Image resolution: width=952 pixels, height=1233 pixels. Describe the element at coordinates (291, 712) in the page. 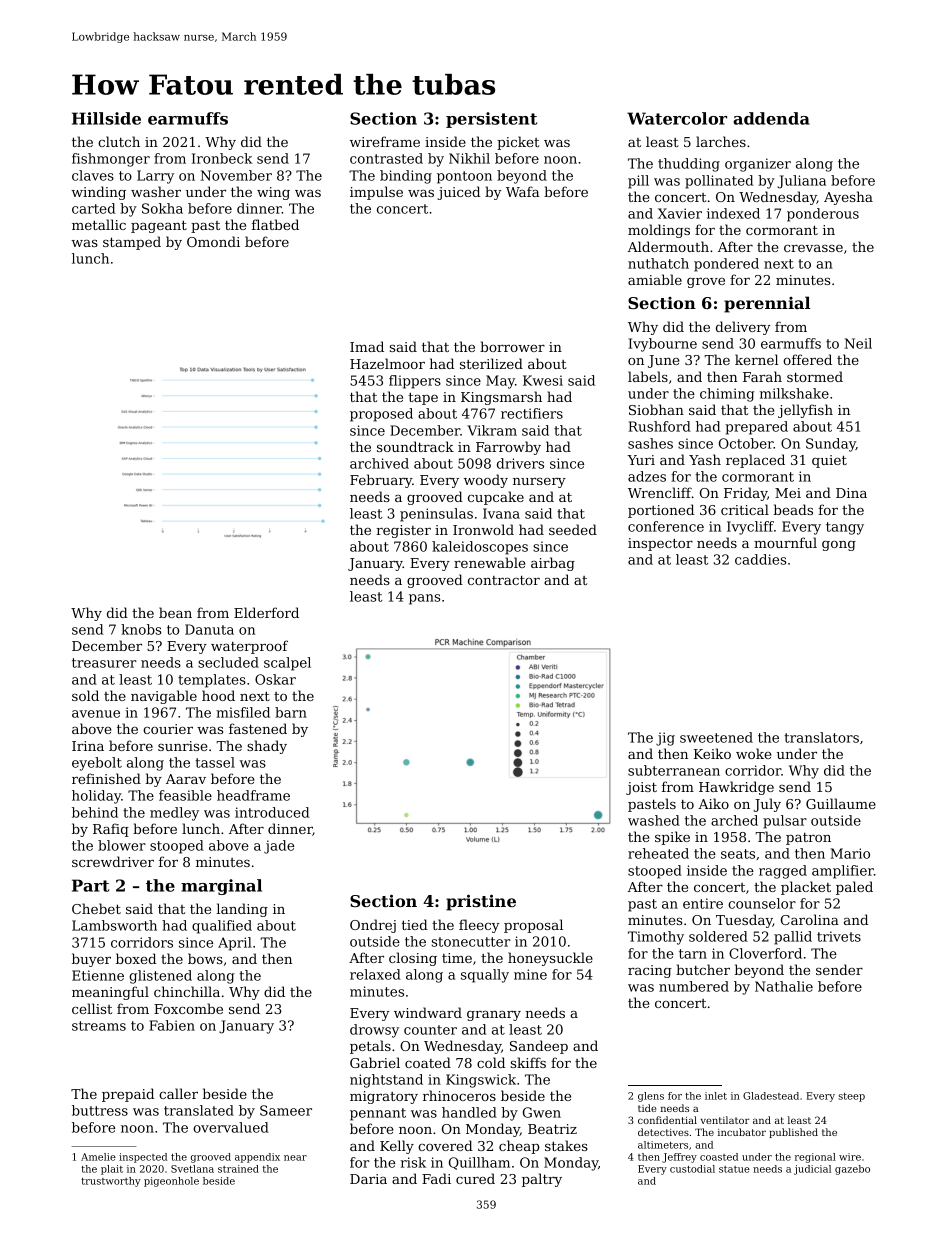

I see `barn` at that location.
